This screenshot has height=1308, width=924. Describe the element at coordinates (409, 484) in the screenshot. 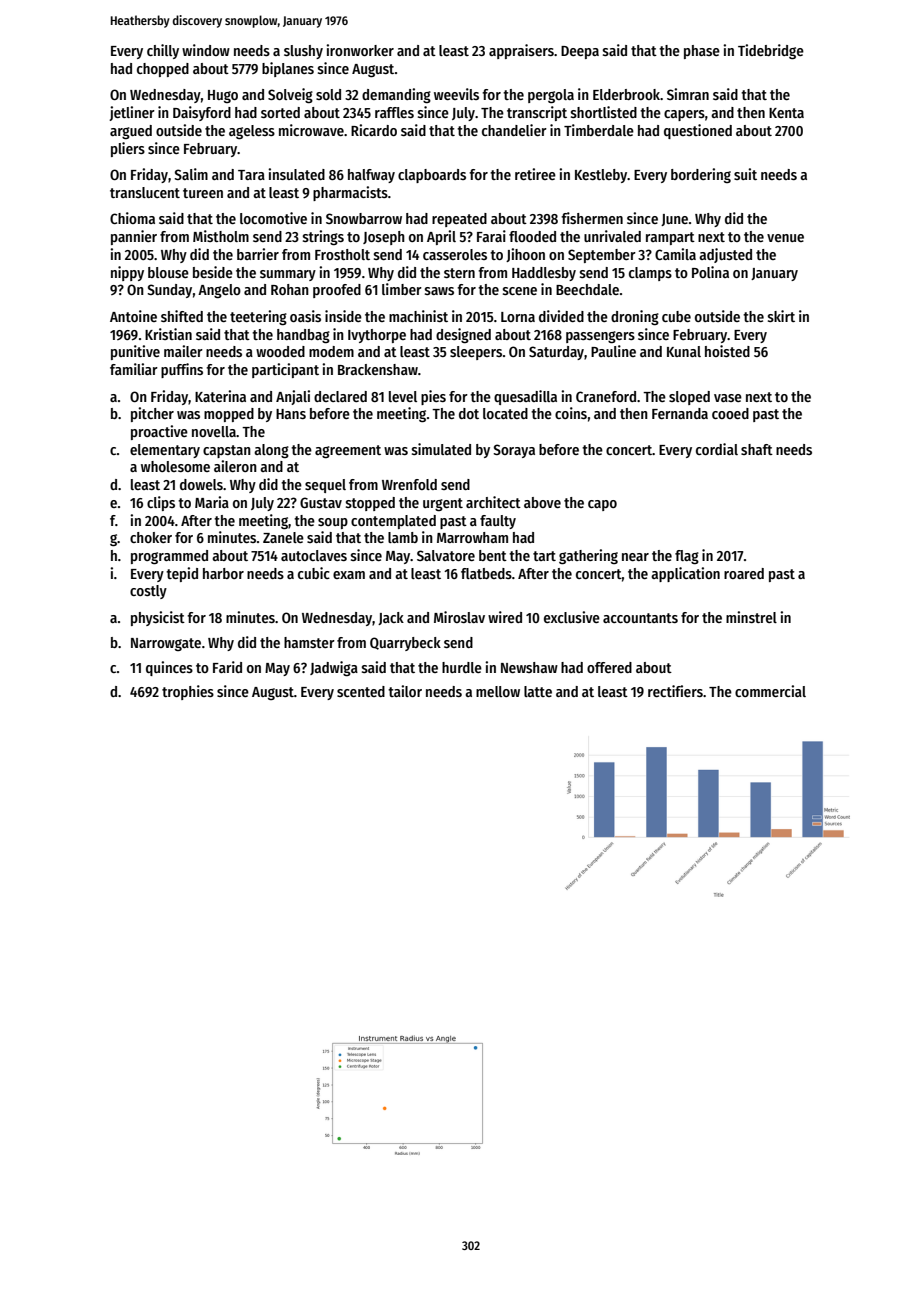

I see `Wrenfold` at that location.
